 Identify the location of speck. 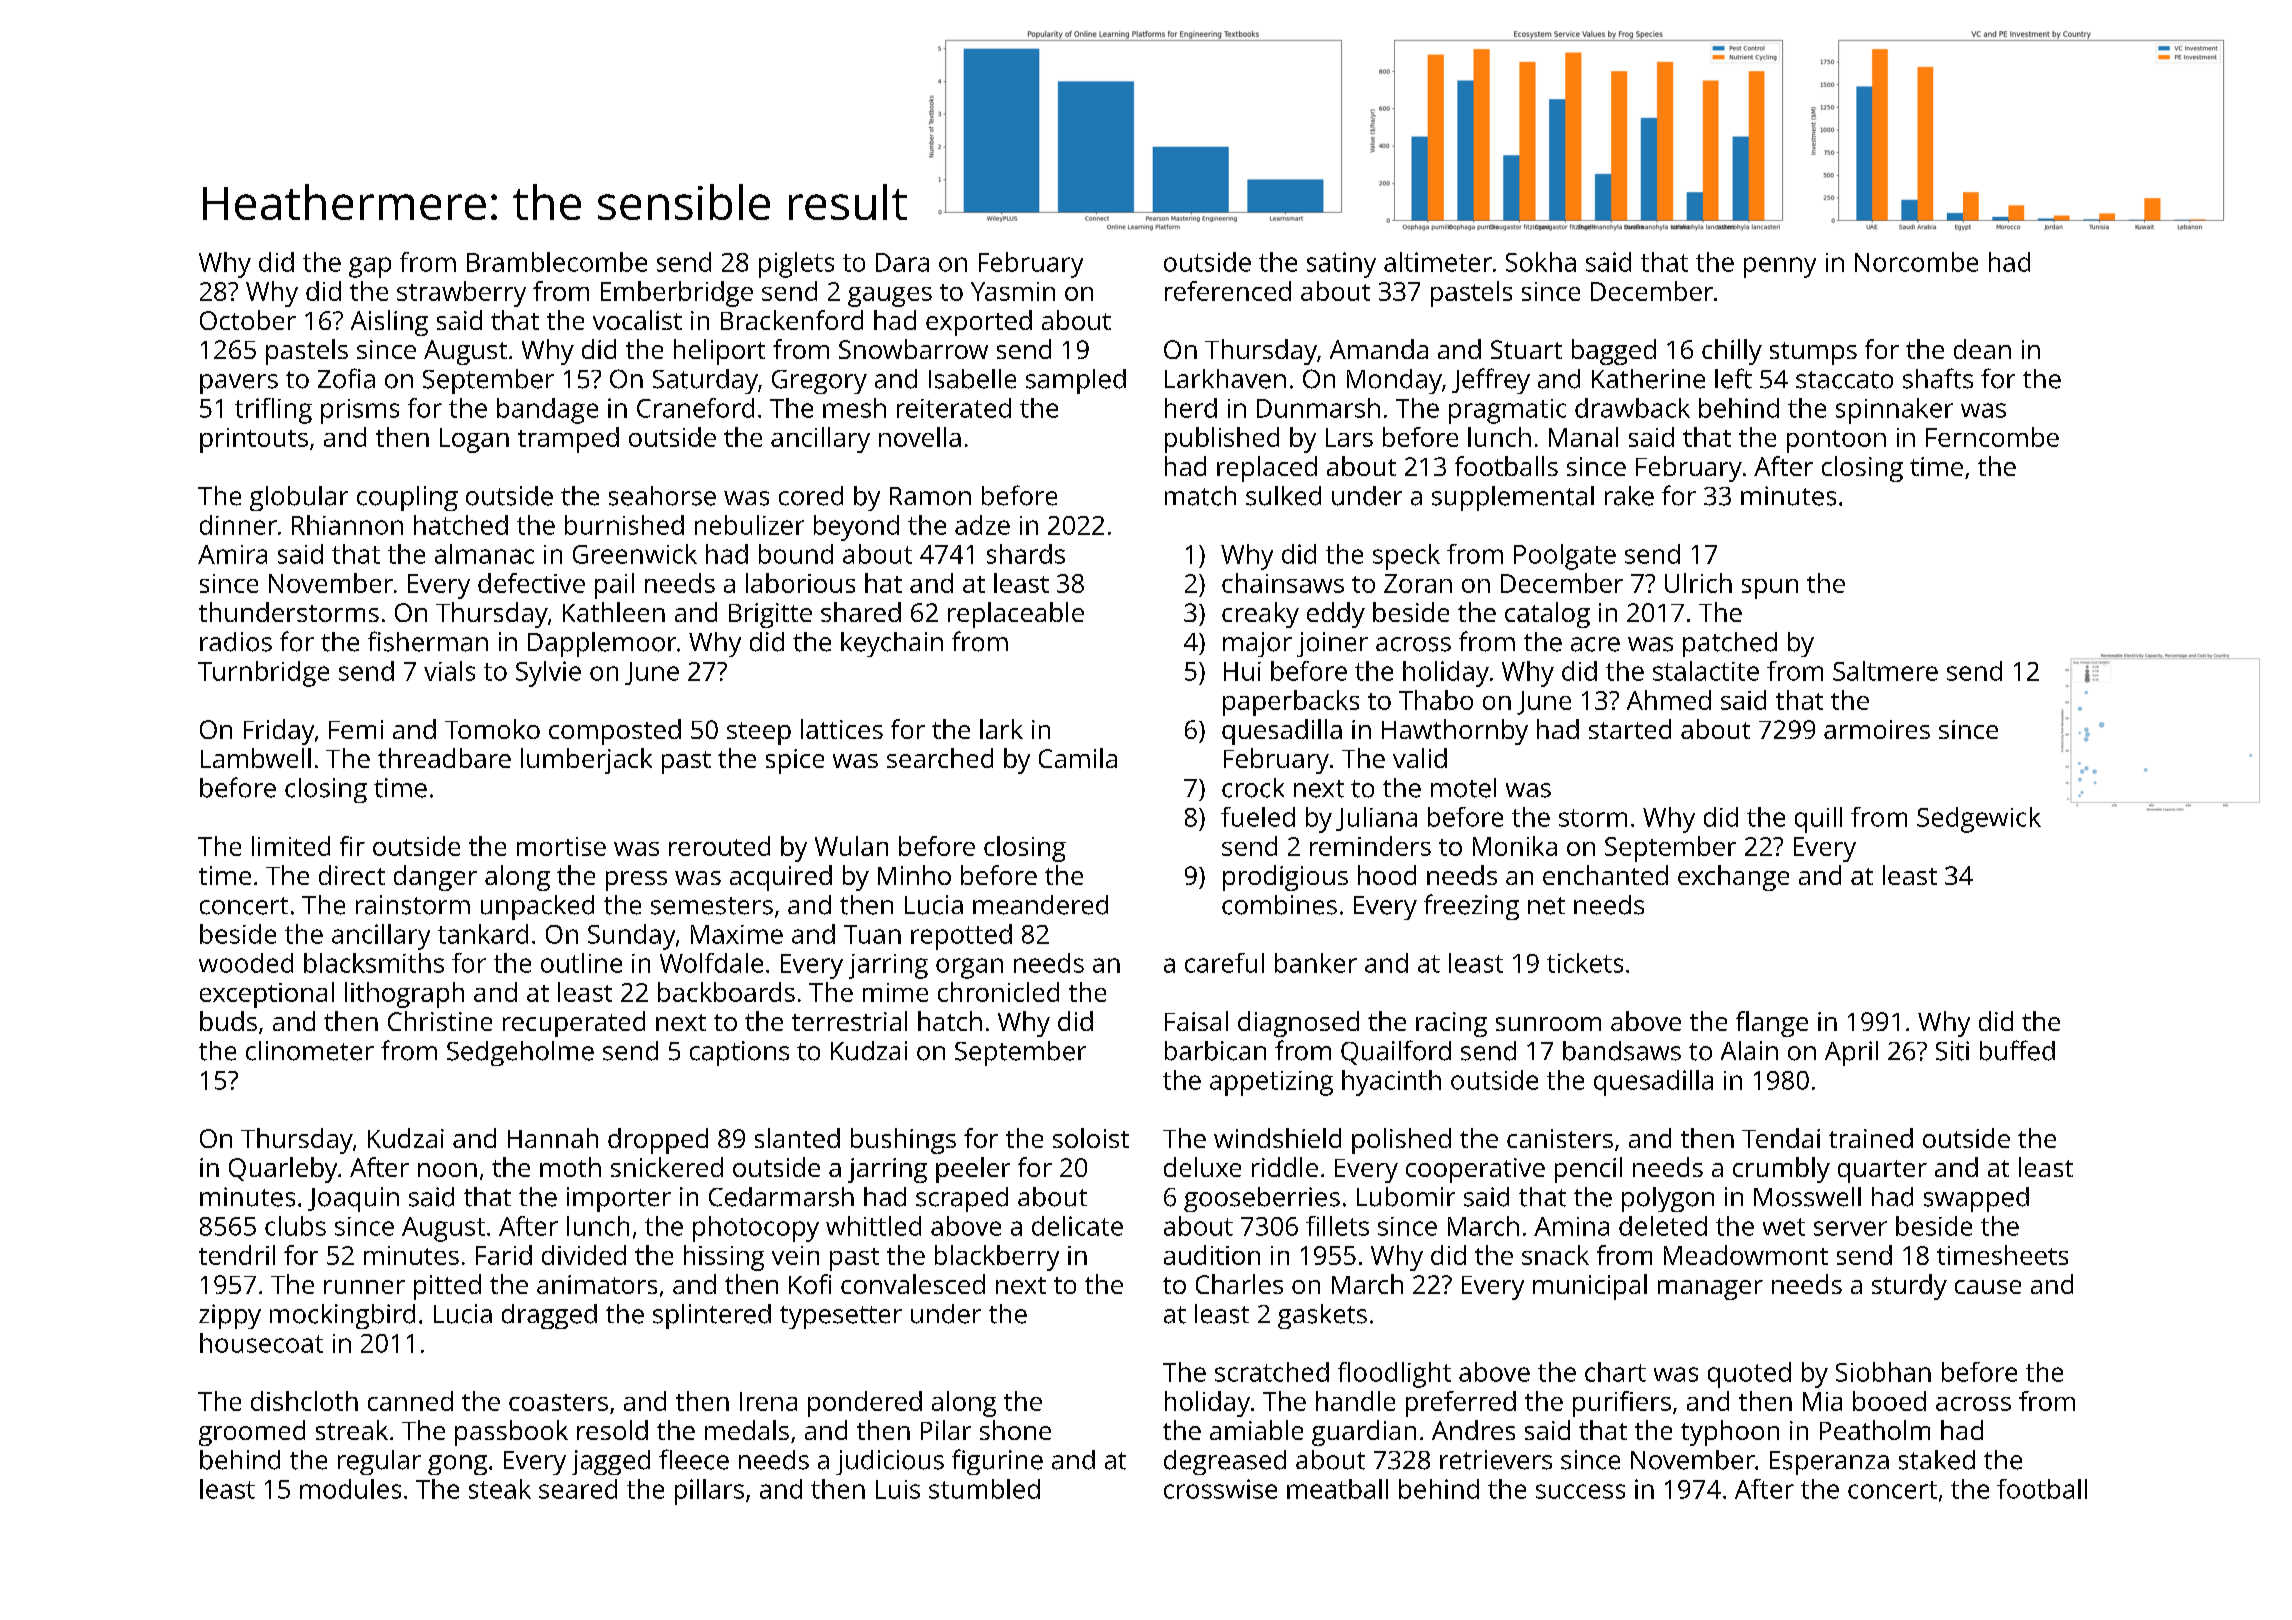
(1406, 557).
